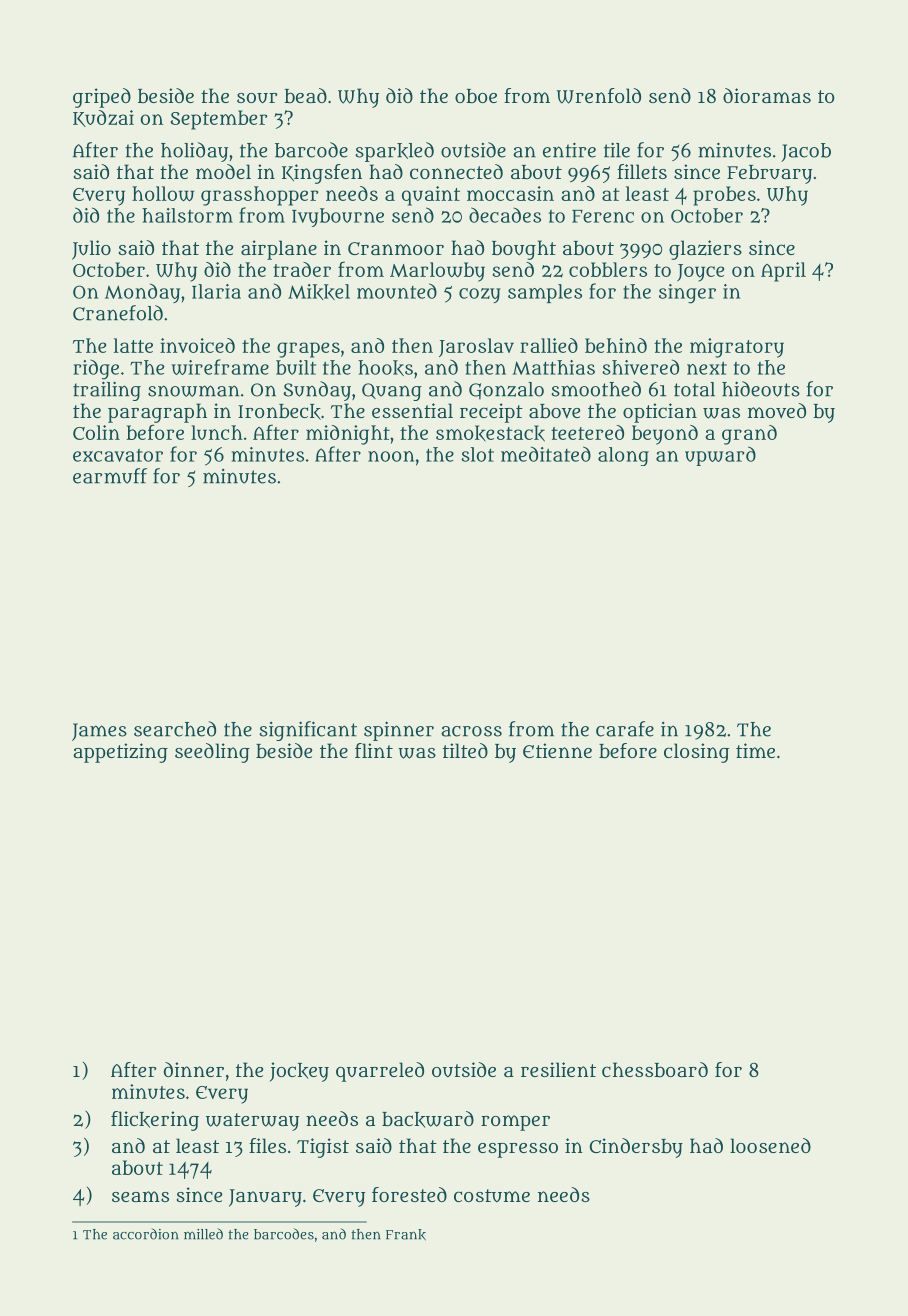 This image has height=1316, width=908. I want to click on backward, so click(428, 1119).
